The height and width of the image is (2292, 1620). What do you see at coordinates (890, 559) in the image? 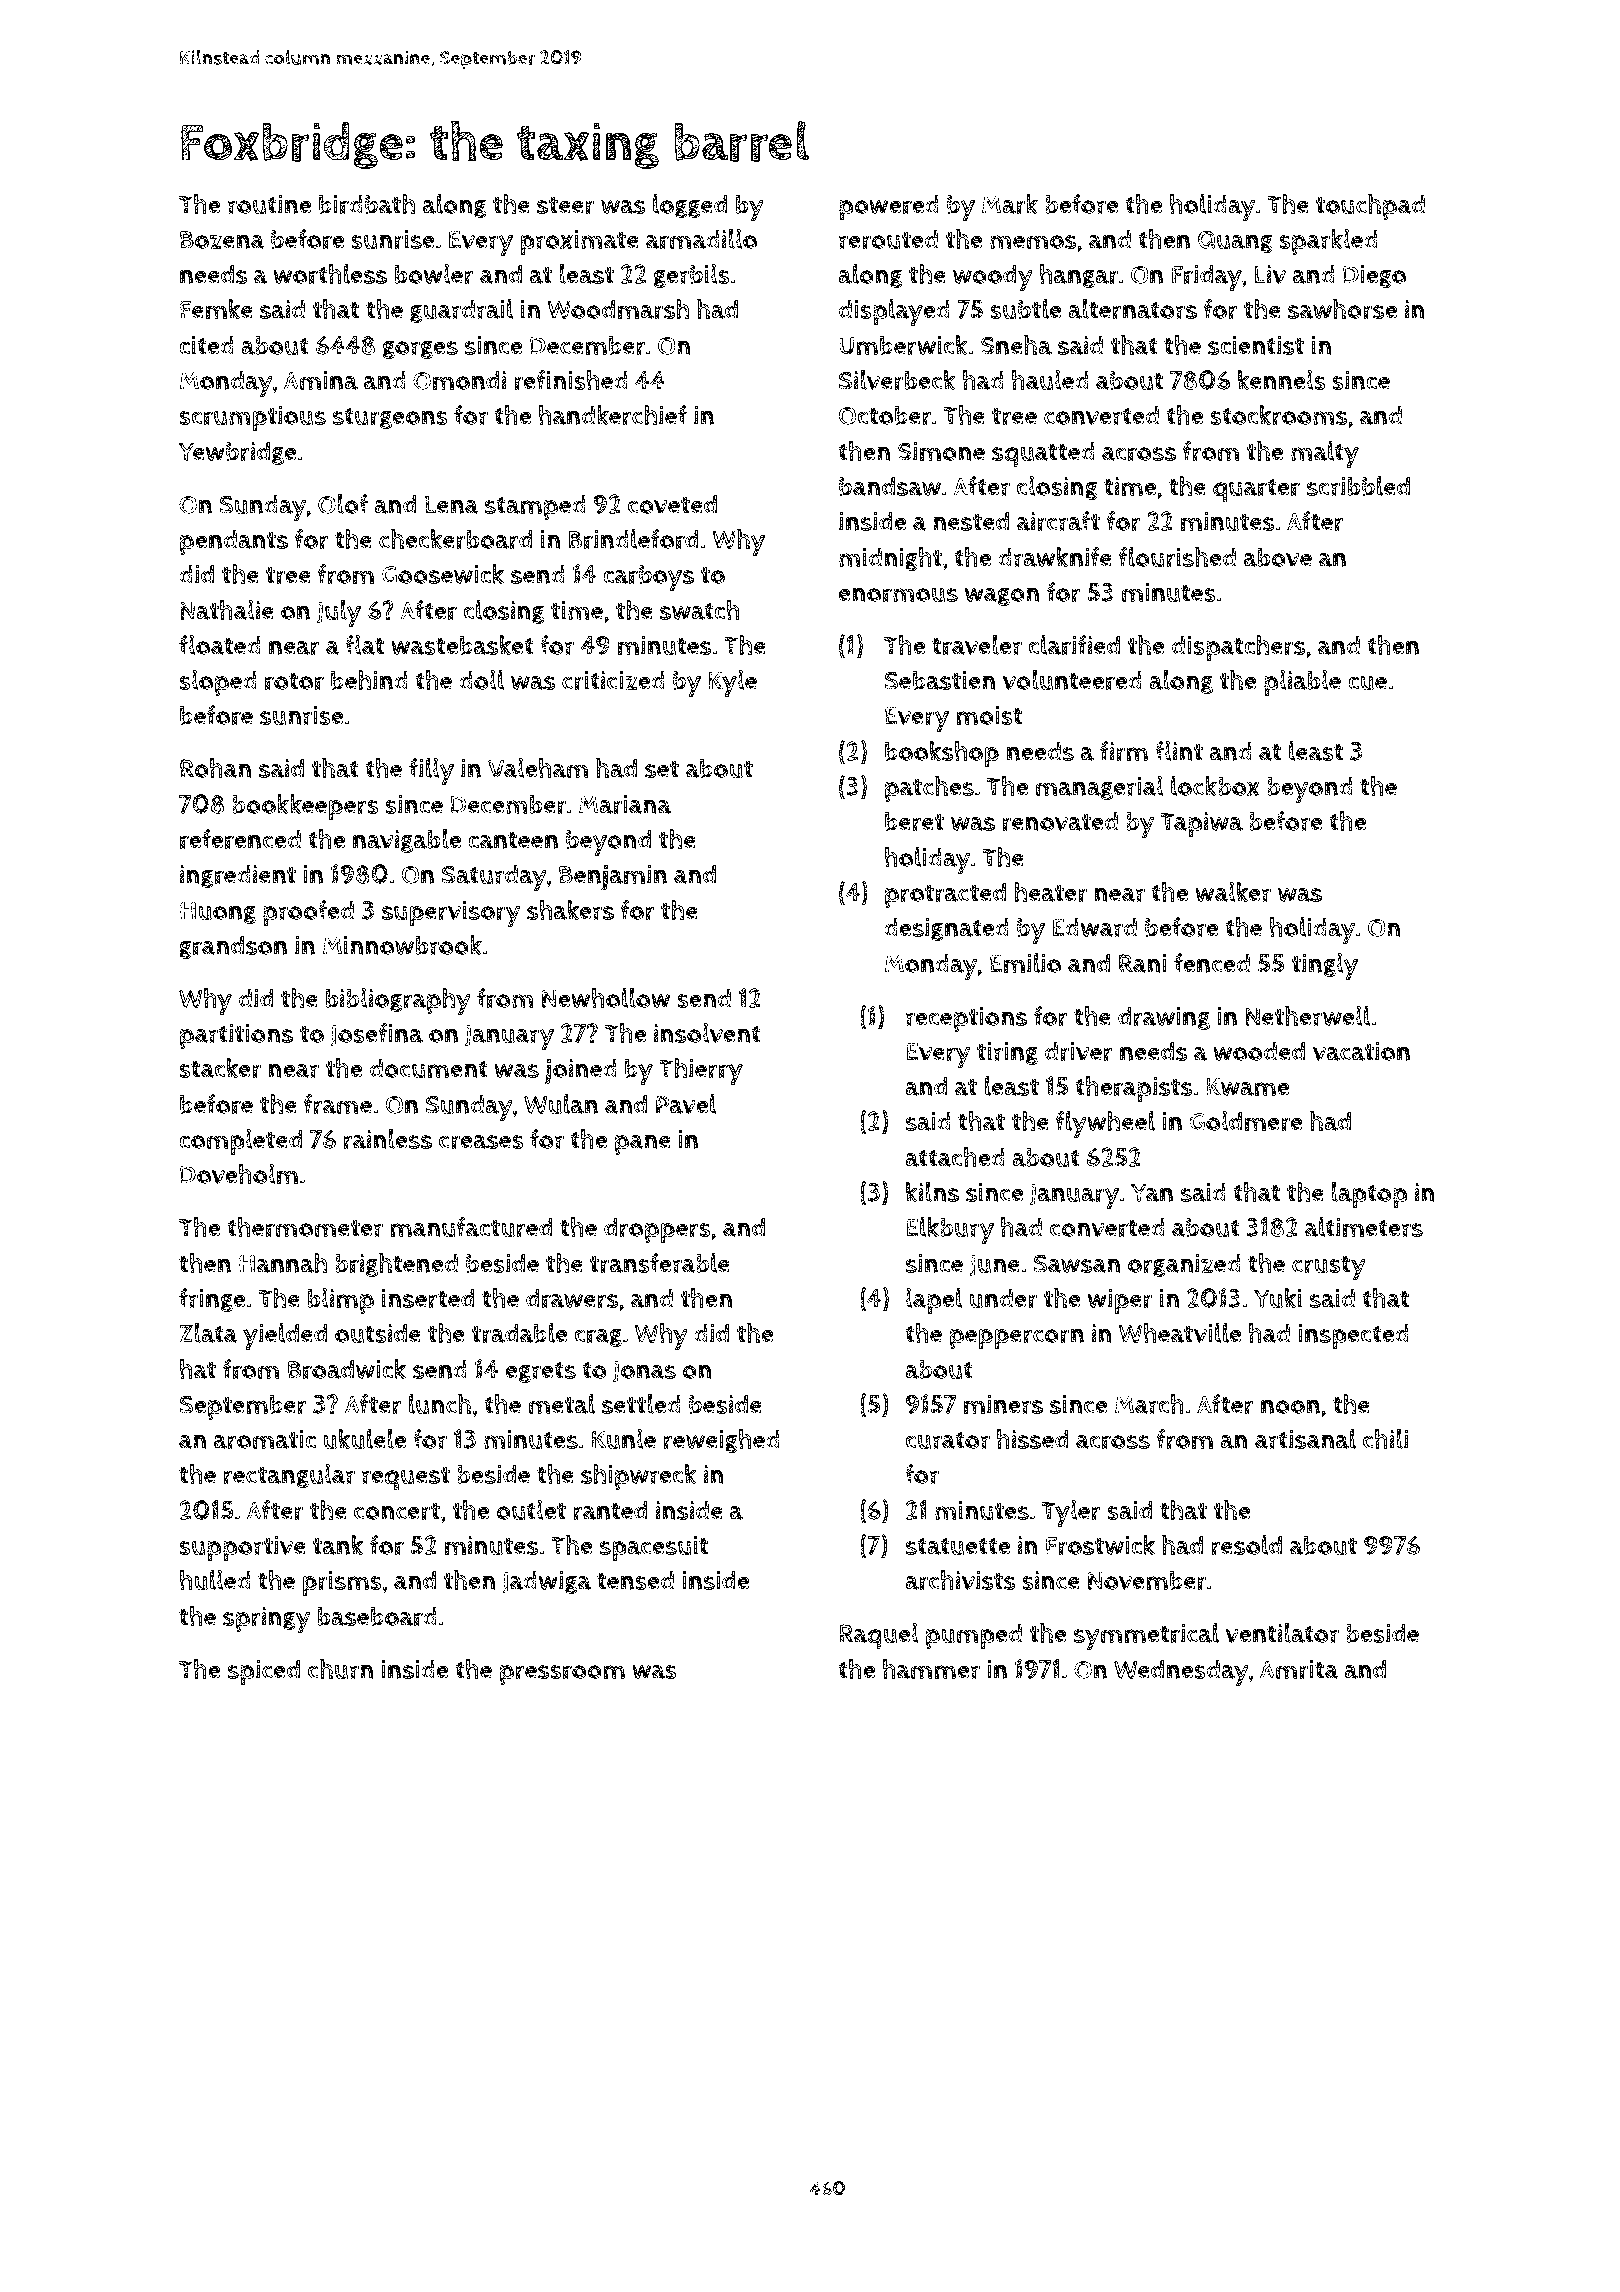
I see `midnight` at bounding box center [890, 559].
